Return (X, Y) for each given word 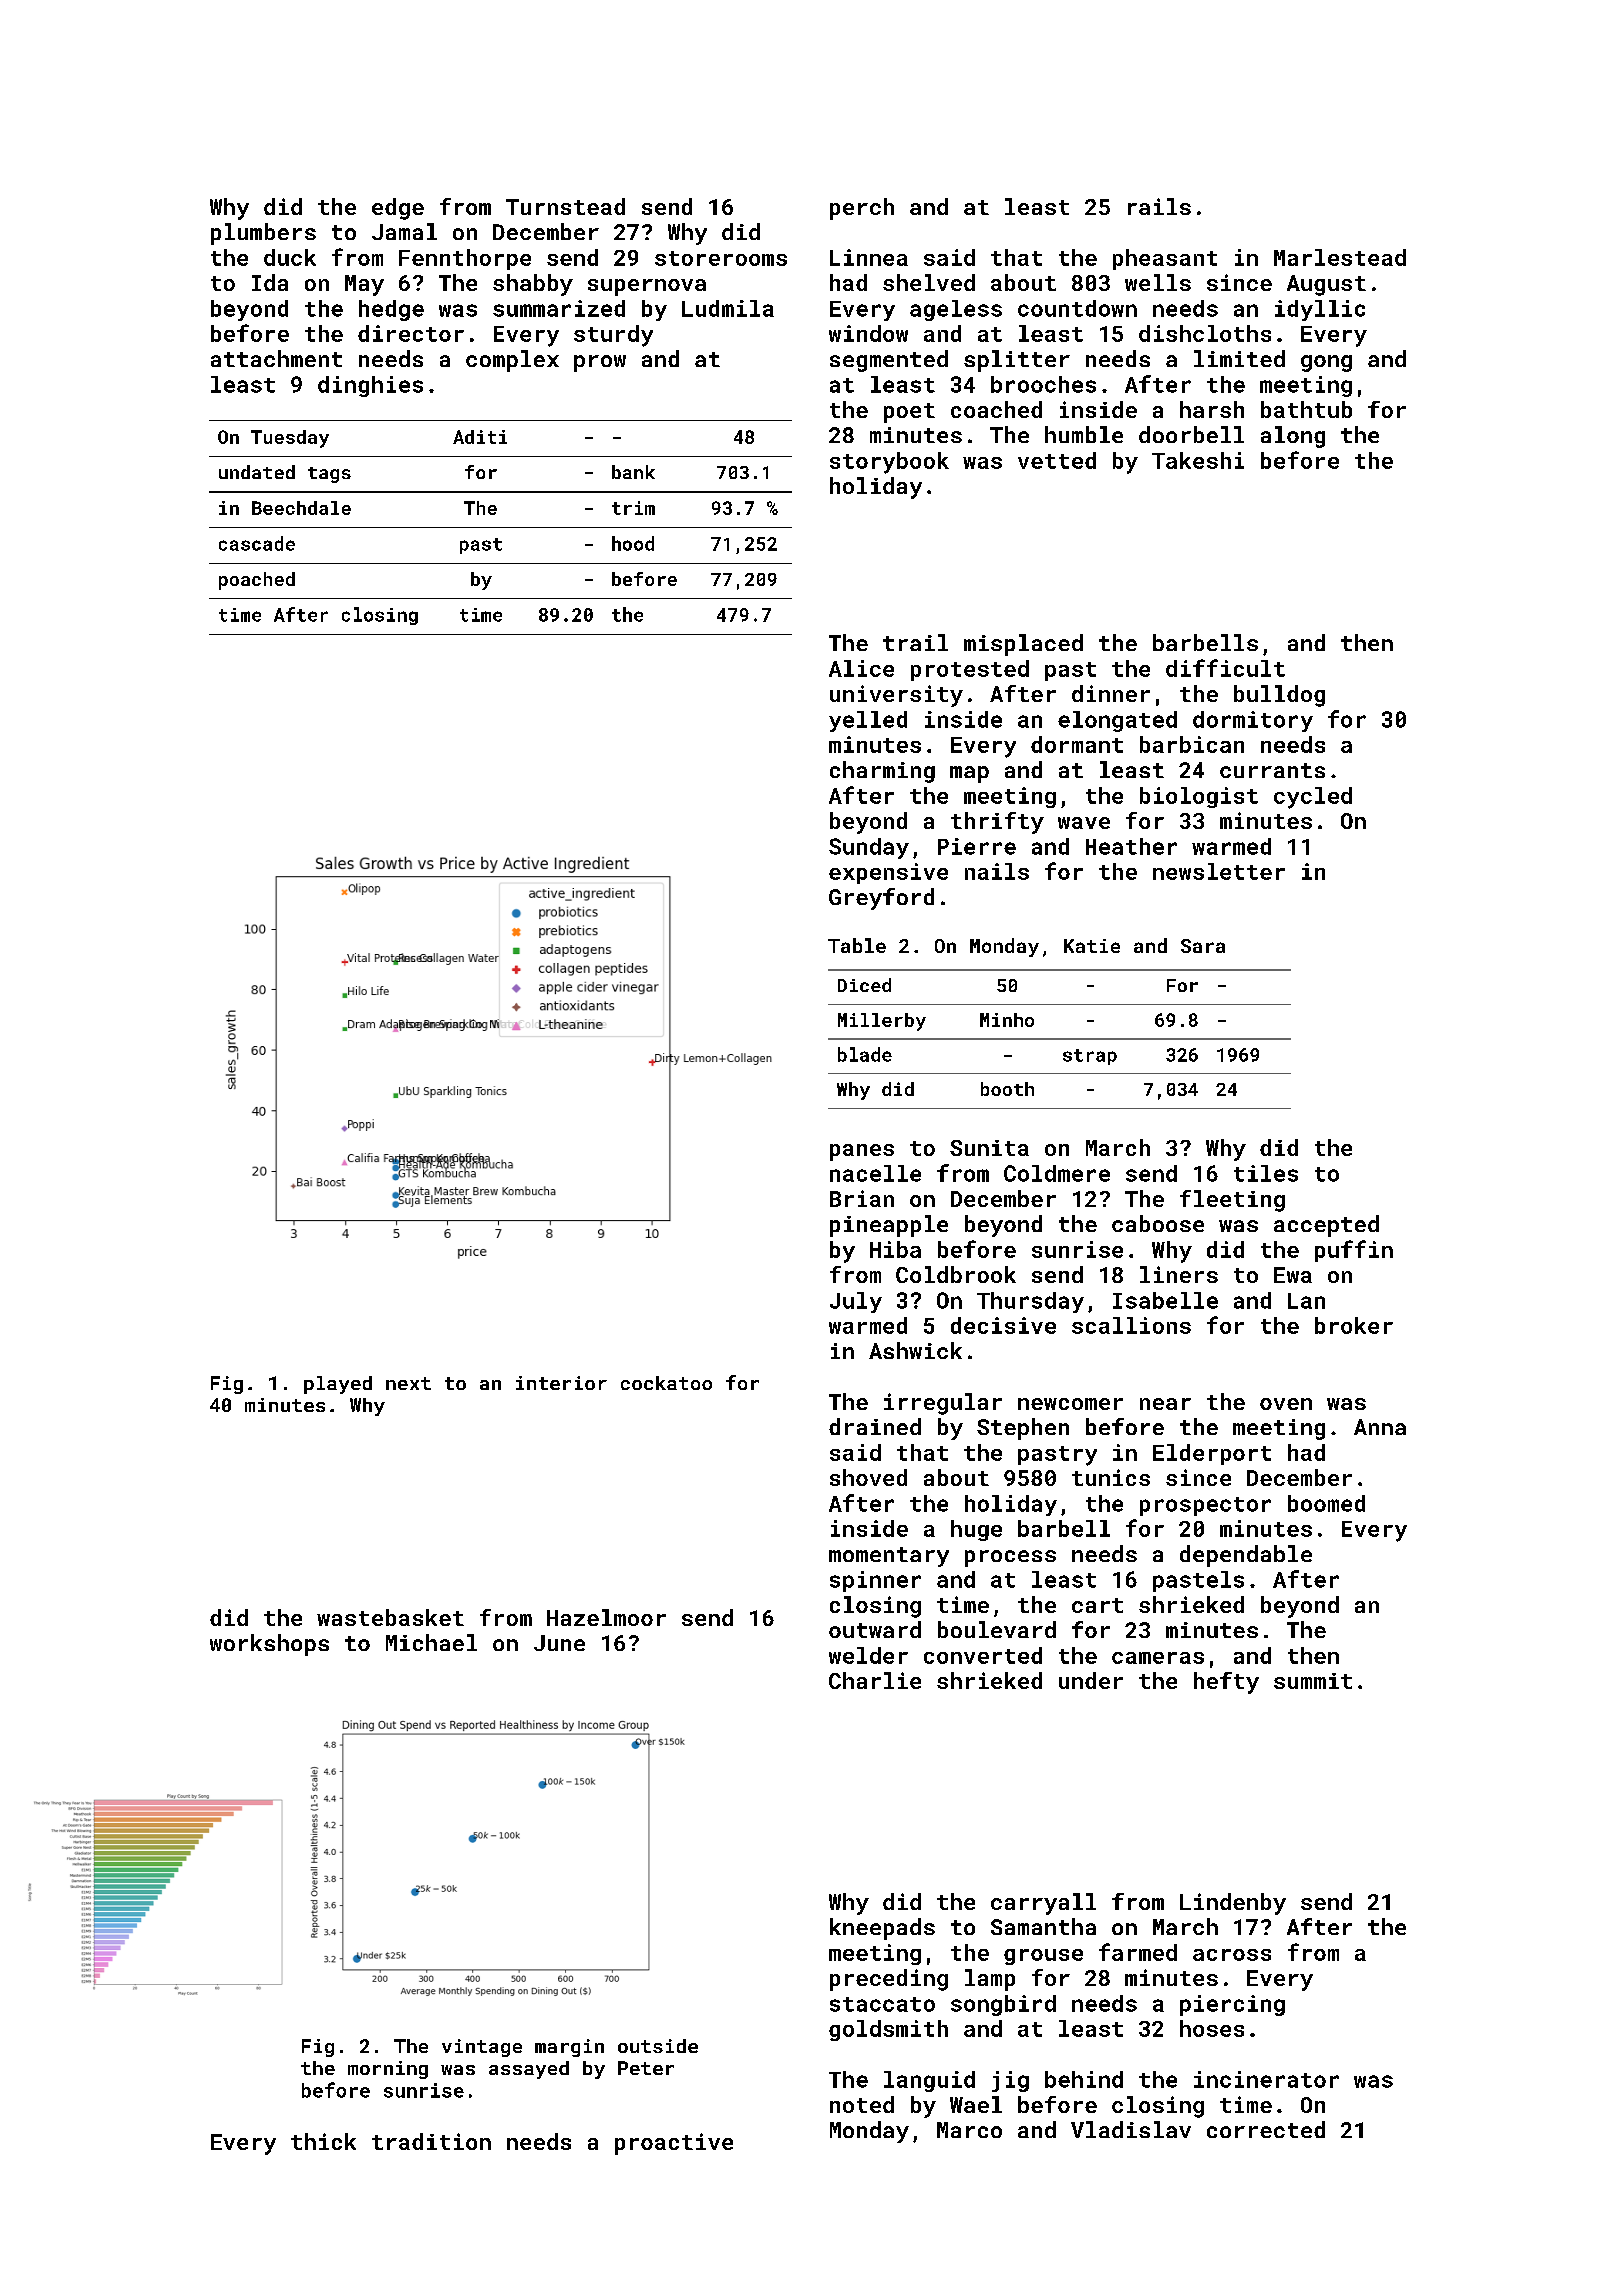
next (408, 1383)
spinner (875, 1581)
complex (512, 361)
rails (1159, 206)
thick (323, 2141)
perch (862, 209)
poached (257, 581)
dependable (1246, 1556)
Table (857, 945)
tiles (1266, 1173)
